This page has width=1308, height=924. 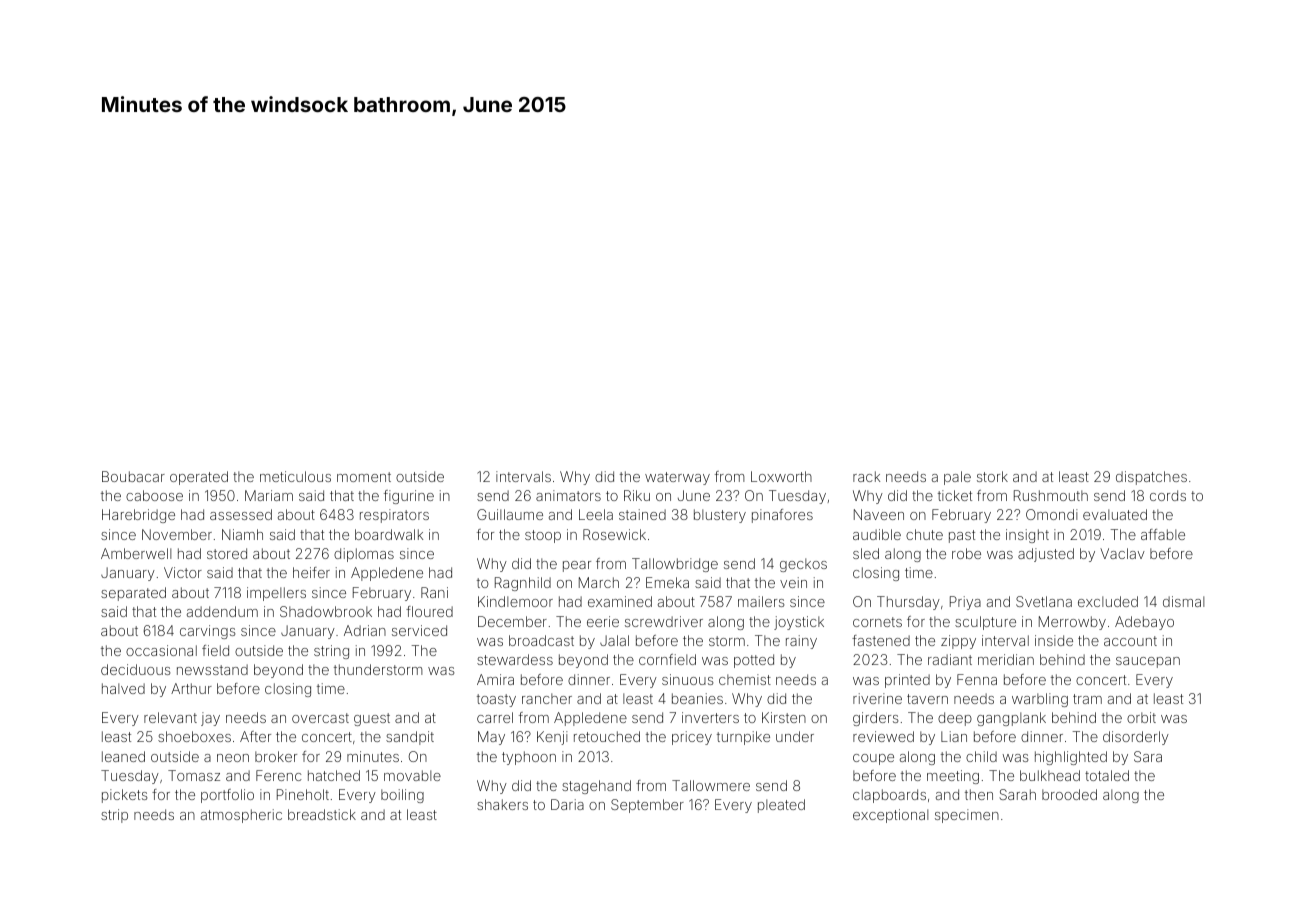 What do you see at coordinates (208, 632) in the page?
I see `carvings` at bounding box center [208, 632].
